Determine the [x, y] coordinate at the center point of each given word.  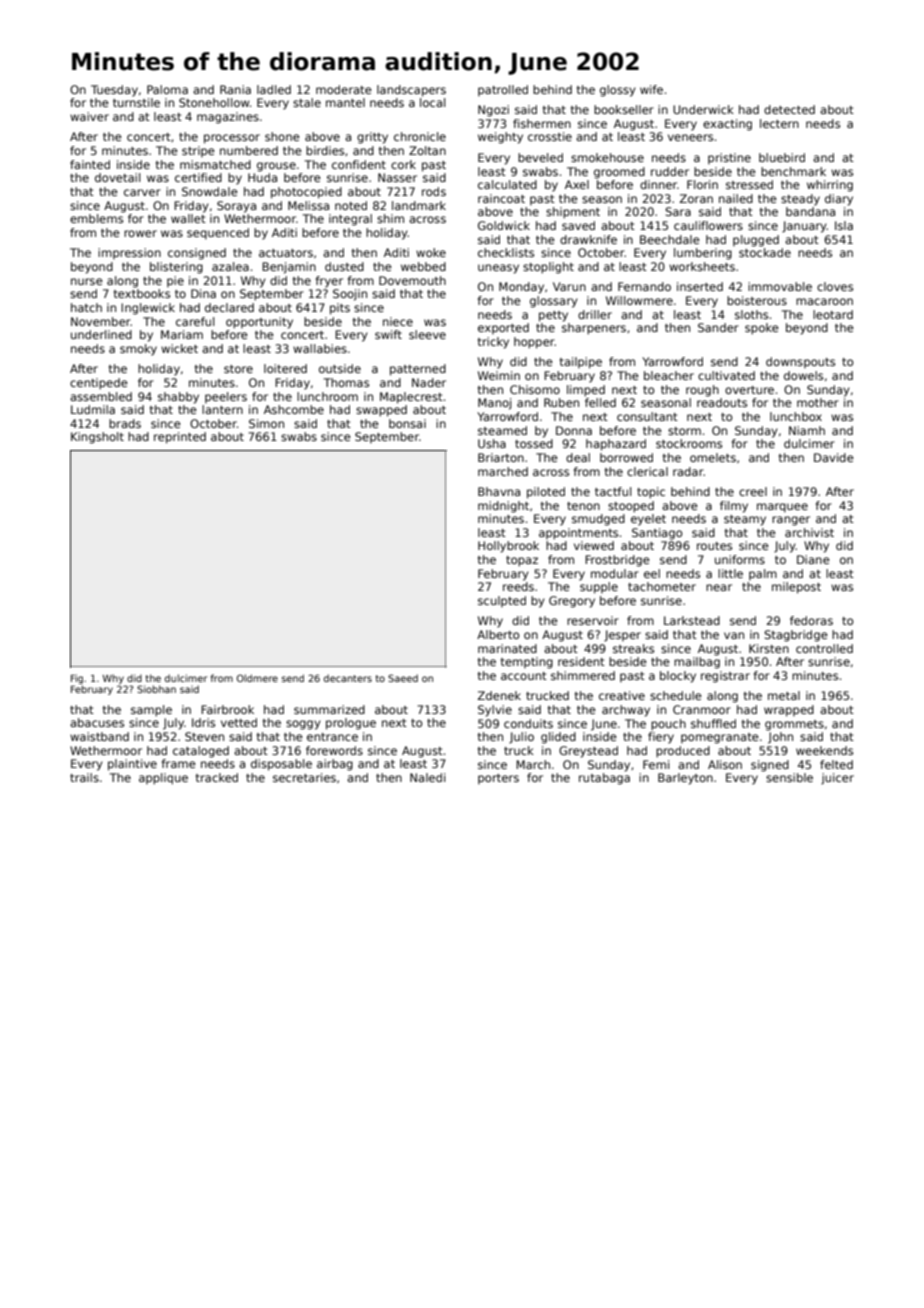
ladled [274, 89]
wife [651, 89]
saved [578, 225]
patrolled [503, 90]
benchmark [793, 171]
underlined [101, 334]
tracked [217, 777]
